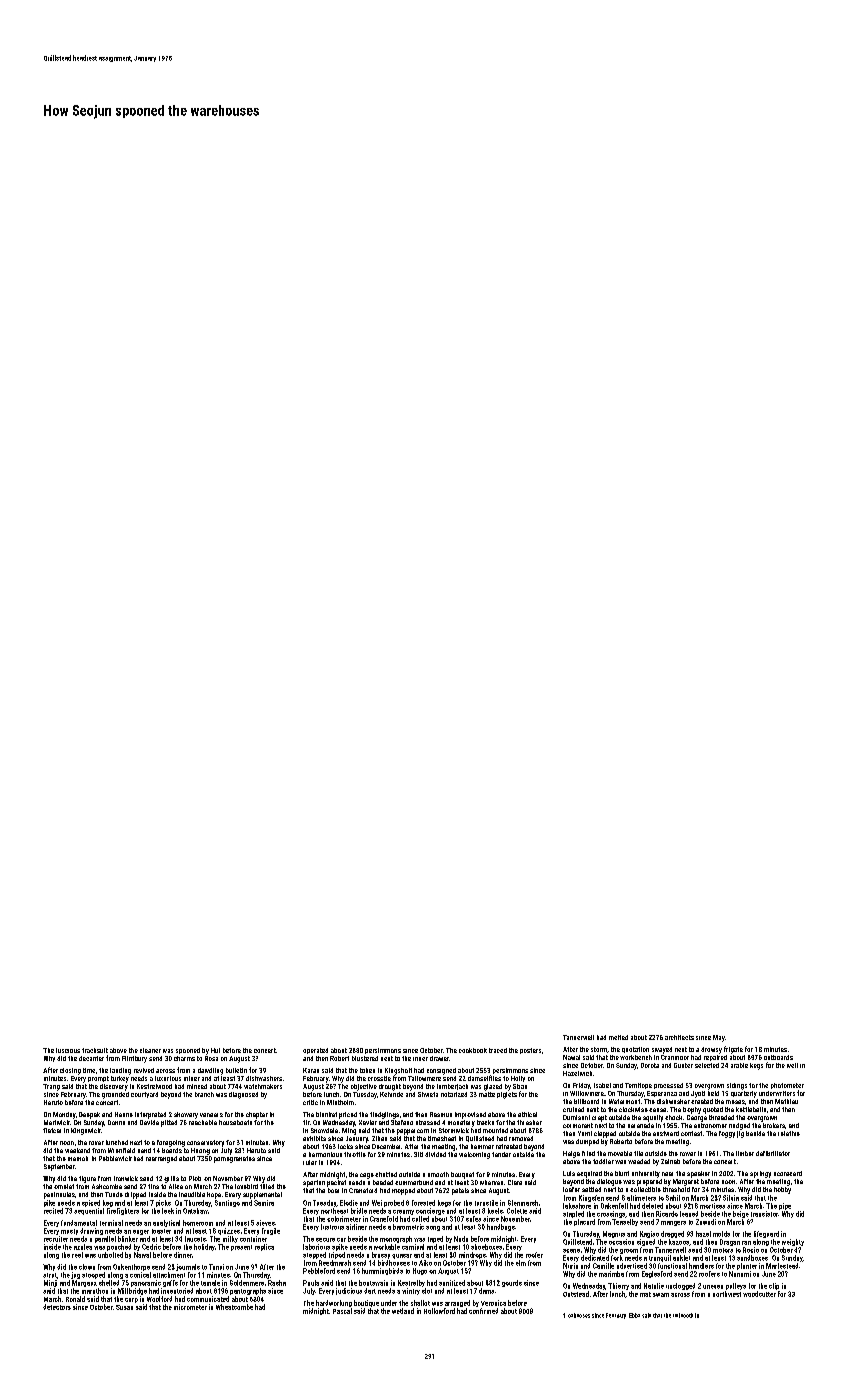  What do you see at coordinates (602, 1085) in the screenshot?
I see `Isabel` at bounding box center [602, 1085].
